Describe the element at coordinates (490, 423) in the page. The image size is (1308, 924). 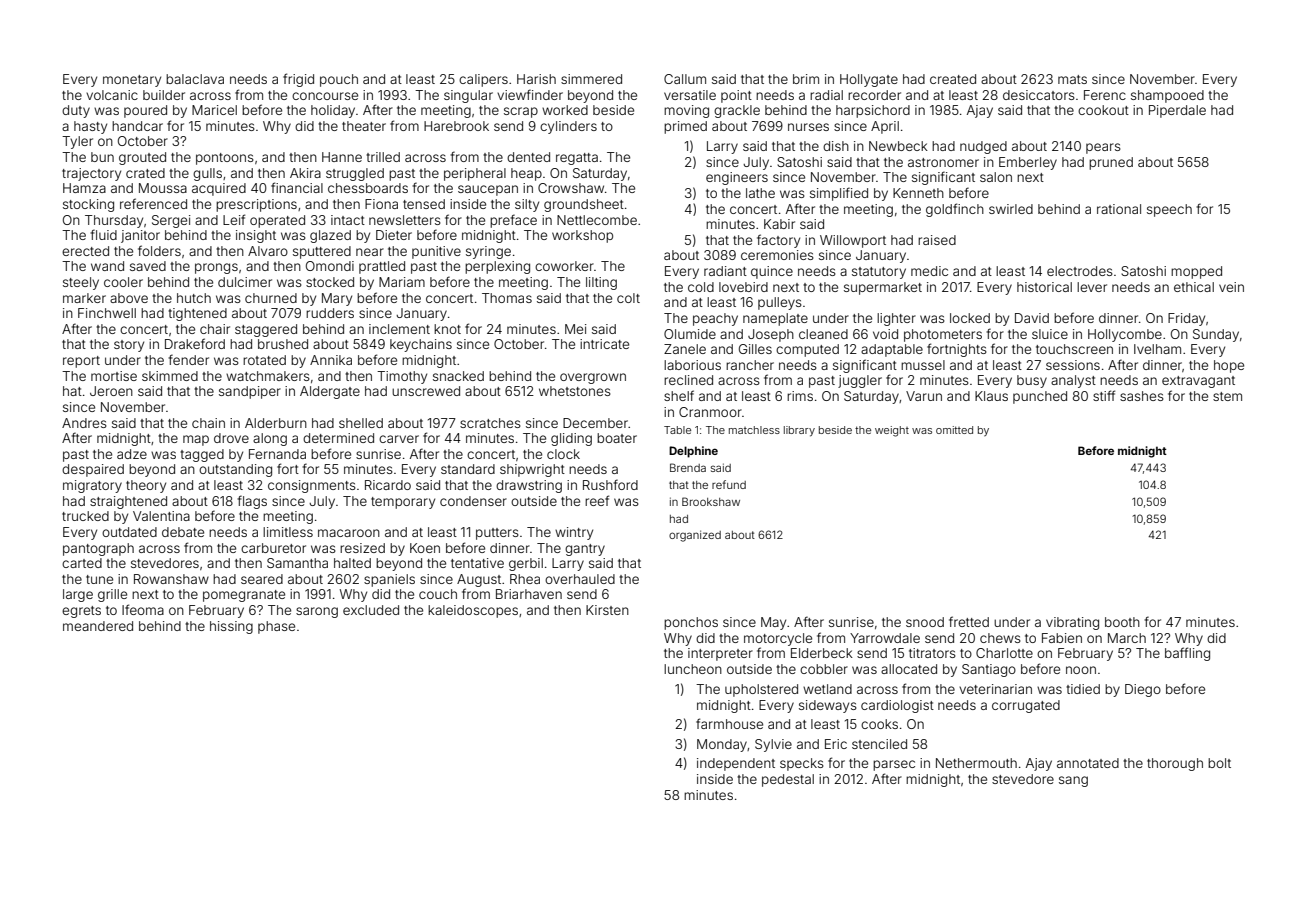
I see `scratches` at that location.
